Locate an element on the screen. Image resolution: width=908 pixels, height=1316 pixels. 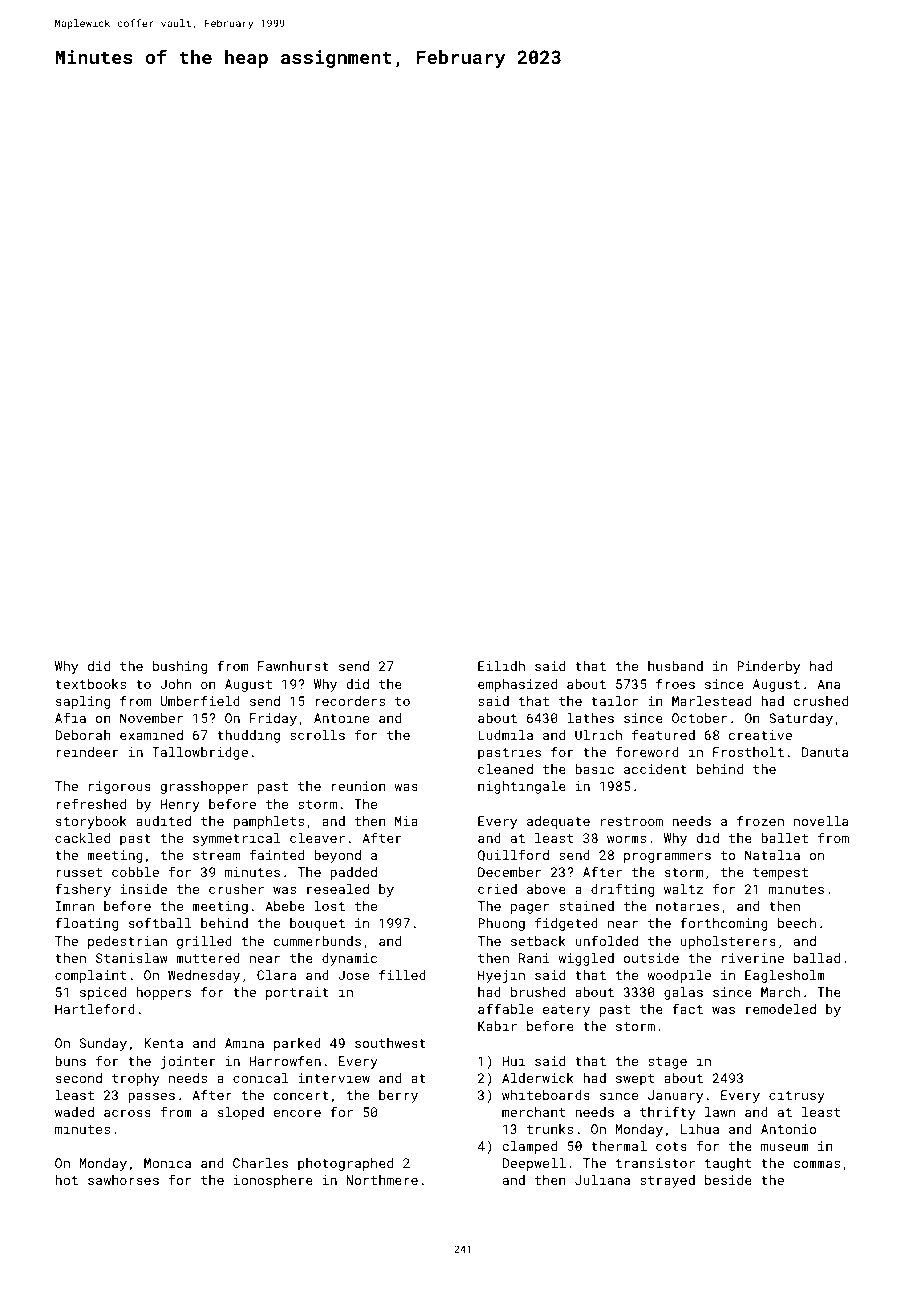
examined is located at coordinates (151, 735).
